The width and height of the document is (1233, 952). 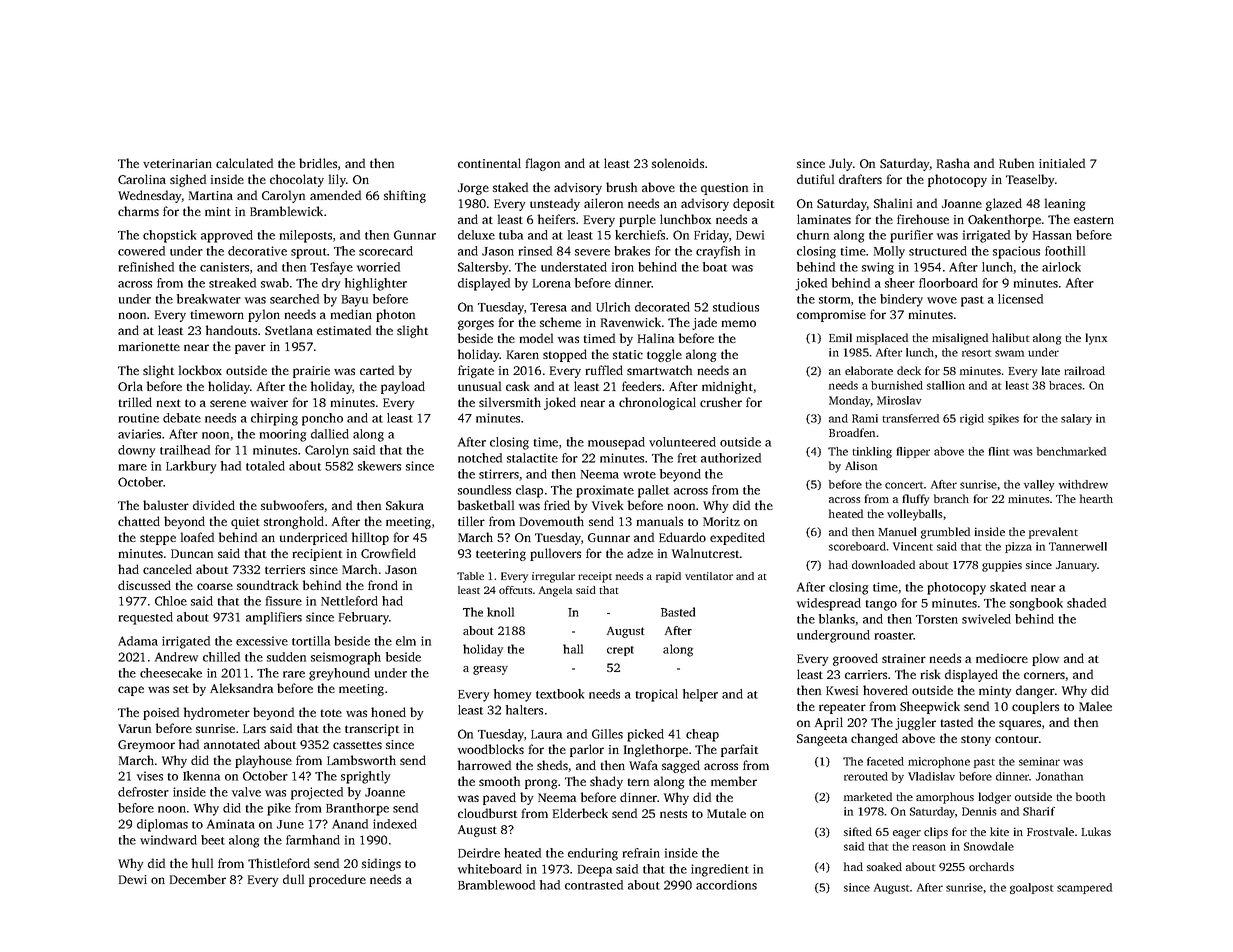 I want to click on wrote, so click(x=639, y=475).
